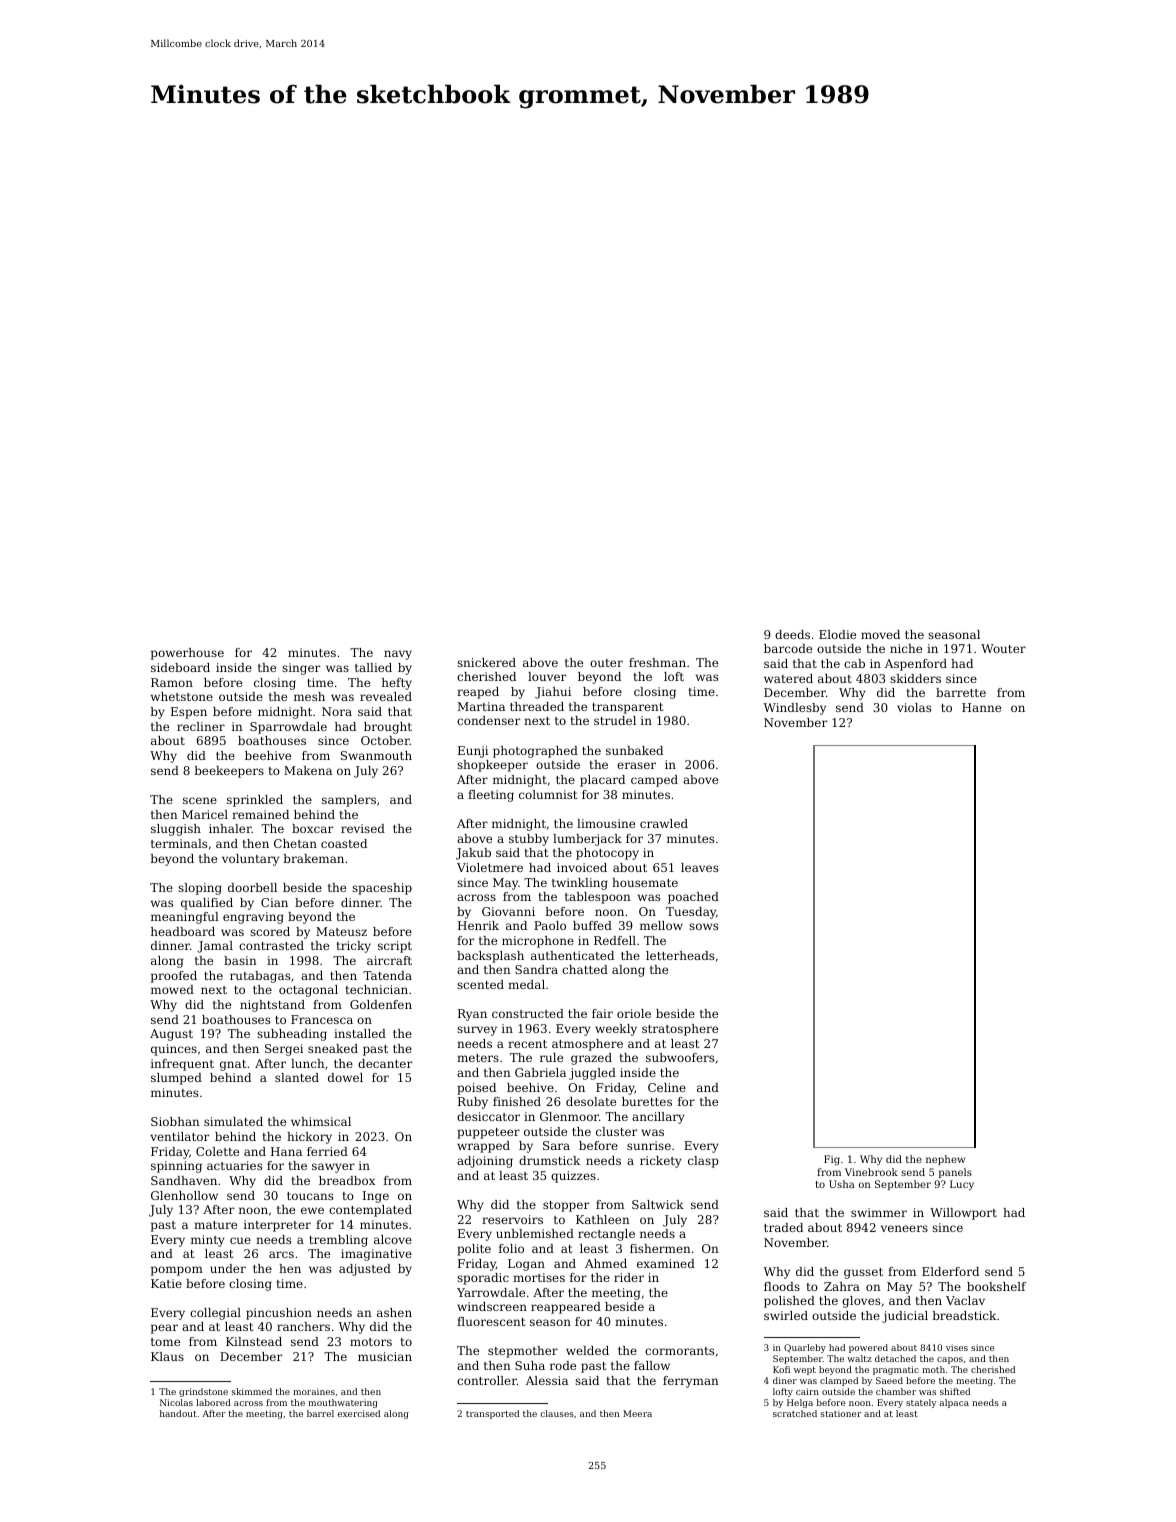  What do you see at coordinates (535, 1233) in the screenshot?
I see `unblemished` at bounding box center [535, 1233].
